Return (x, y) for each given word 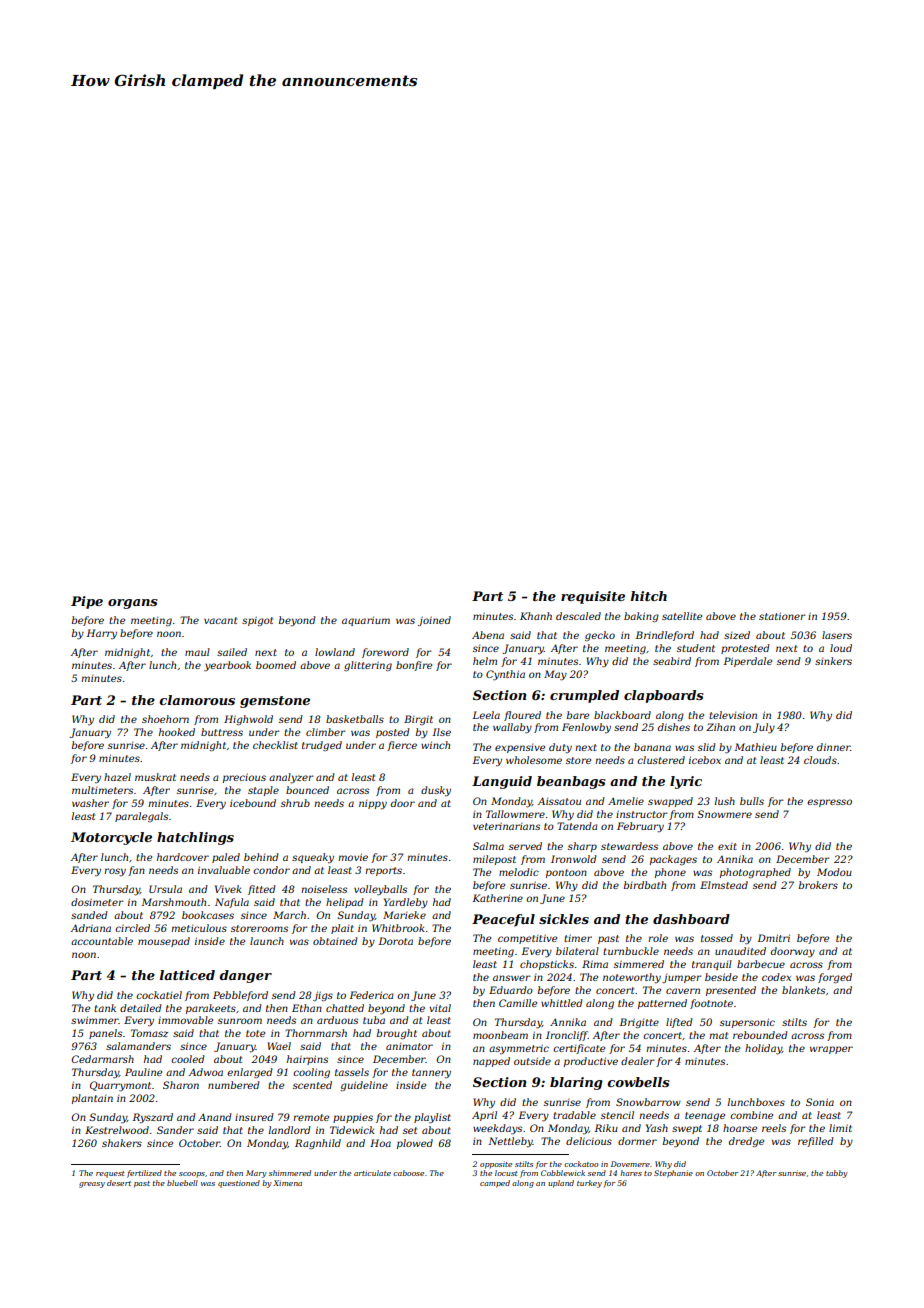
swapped (670, 802)
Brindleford (664, 636)
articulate (372, 1173)
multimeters (102, 790)
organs (133, 604)
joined (434, 621)
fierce (402, 746)
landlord (289, 1130)
